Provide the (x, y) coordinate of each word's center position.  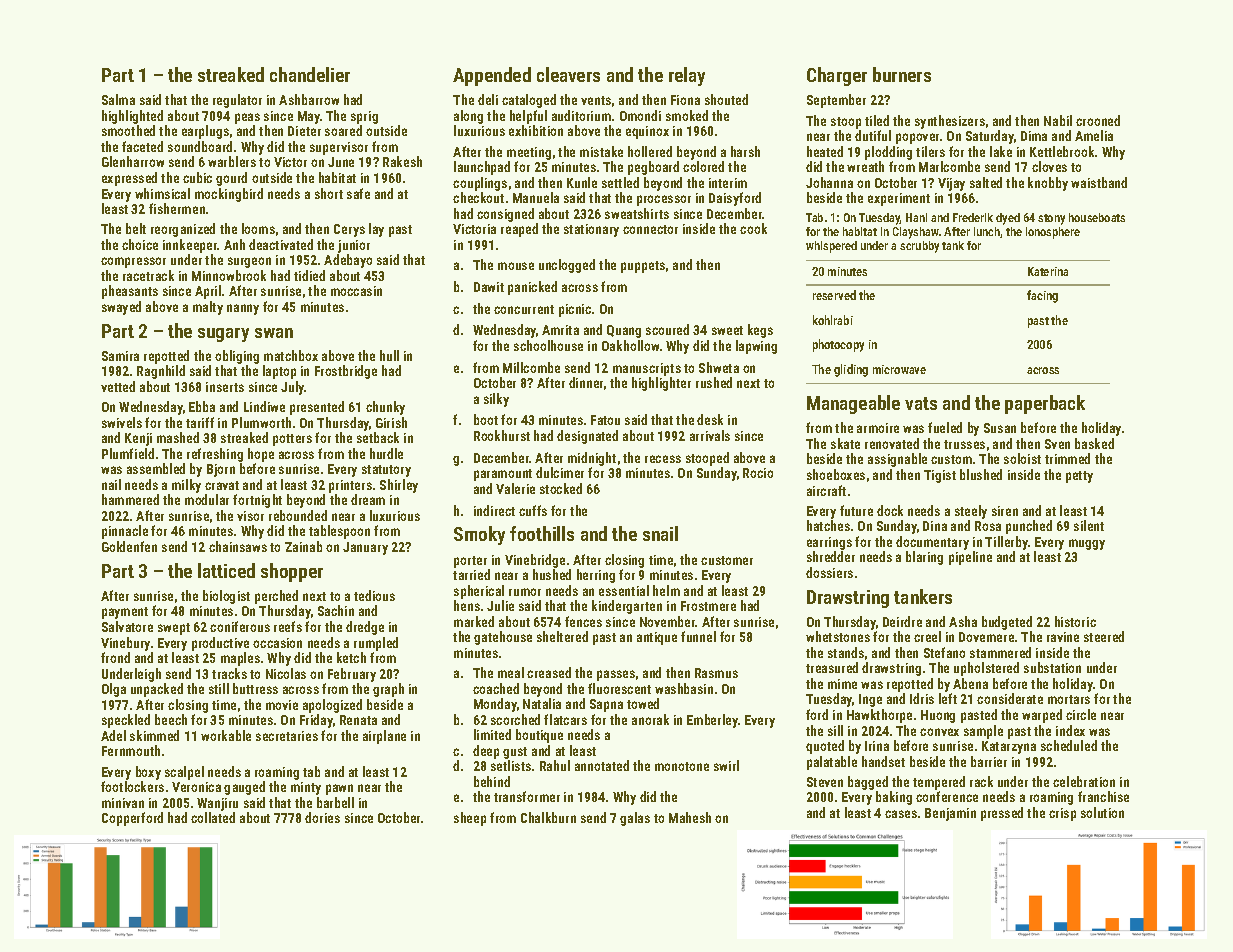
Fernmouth (131, 750)
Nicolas (286, 673)
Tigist (940, 476)
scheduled (1069, 745)
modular (207, 499)
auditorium (581, 115)
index (1070, 730)
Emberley (712, 721)
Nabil (1058, 120)
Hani (916, 217)
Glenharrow (133, 161)
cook (753, 228)
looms (258, 228)
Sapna (606, 705)
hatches (828, 525)
